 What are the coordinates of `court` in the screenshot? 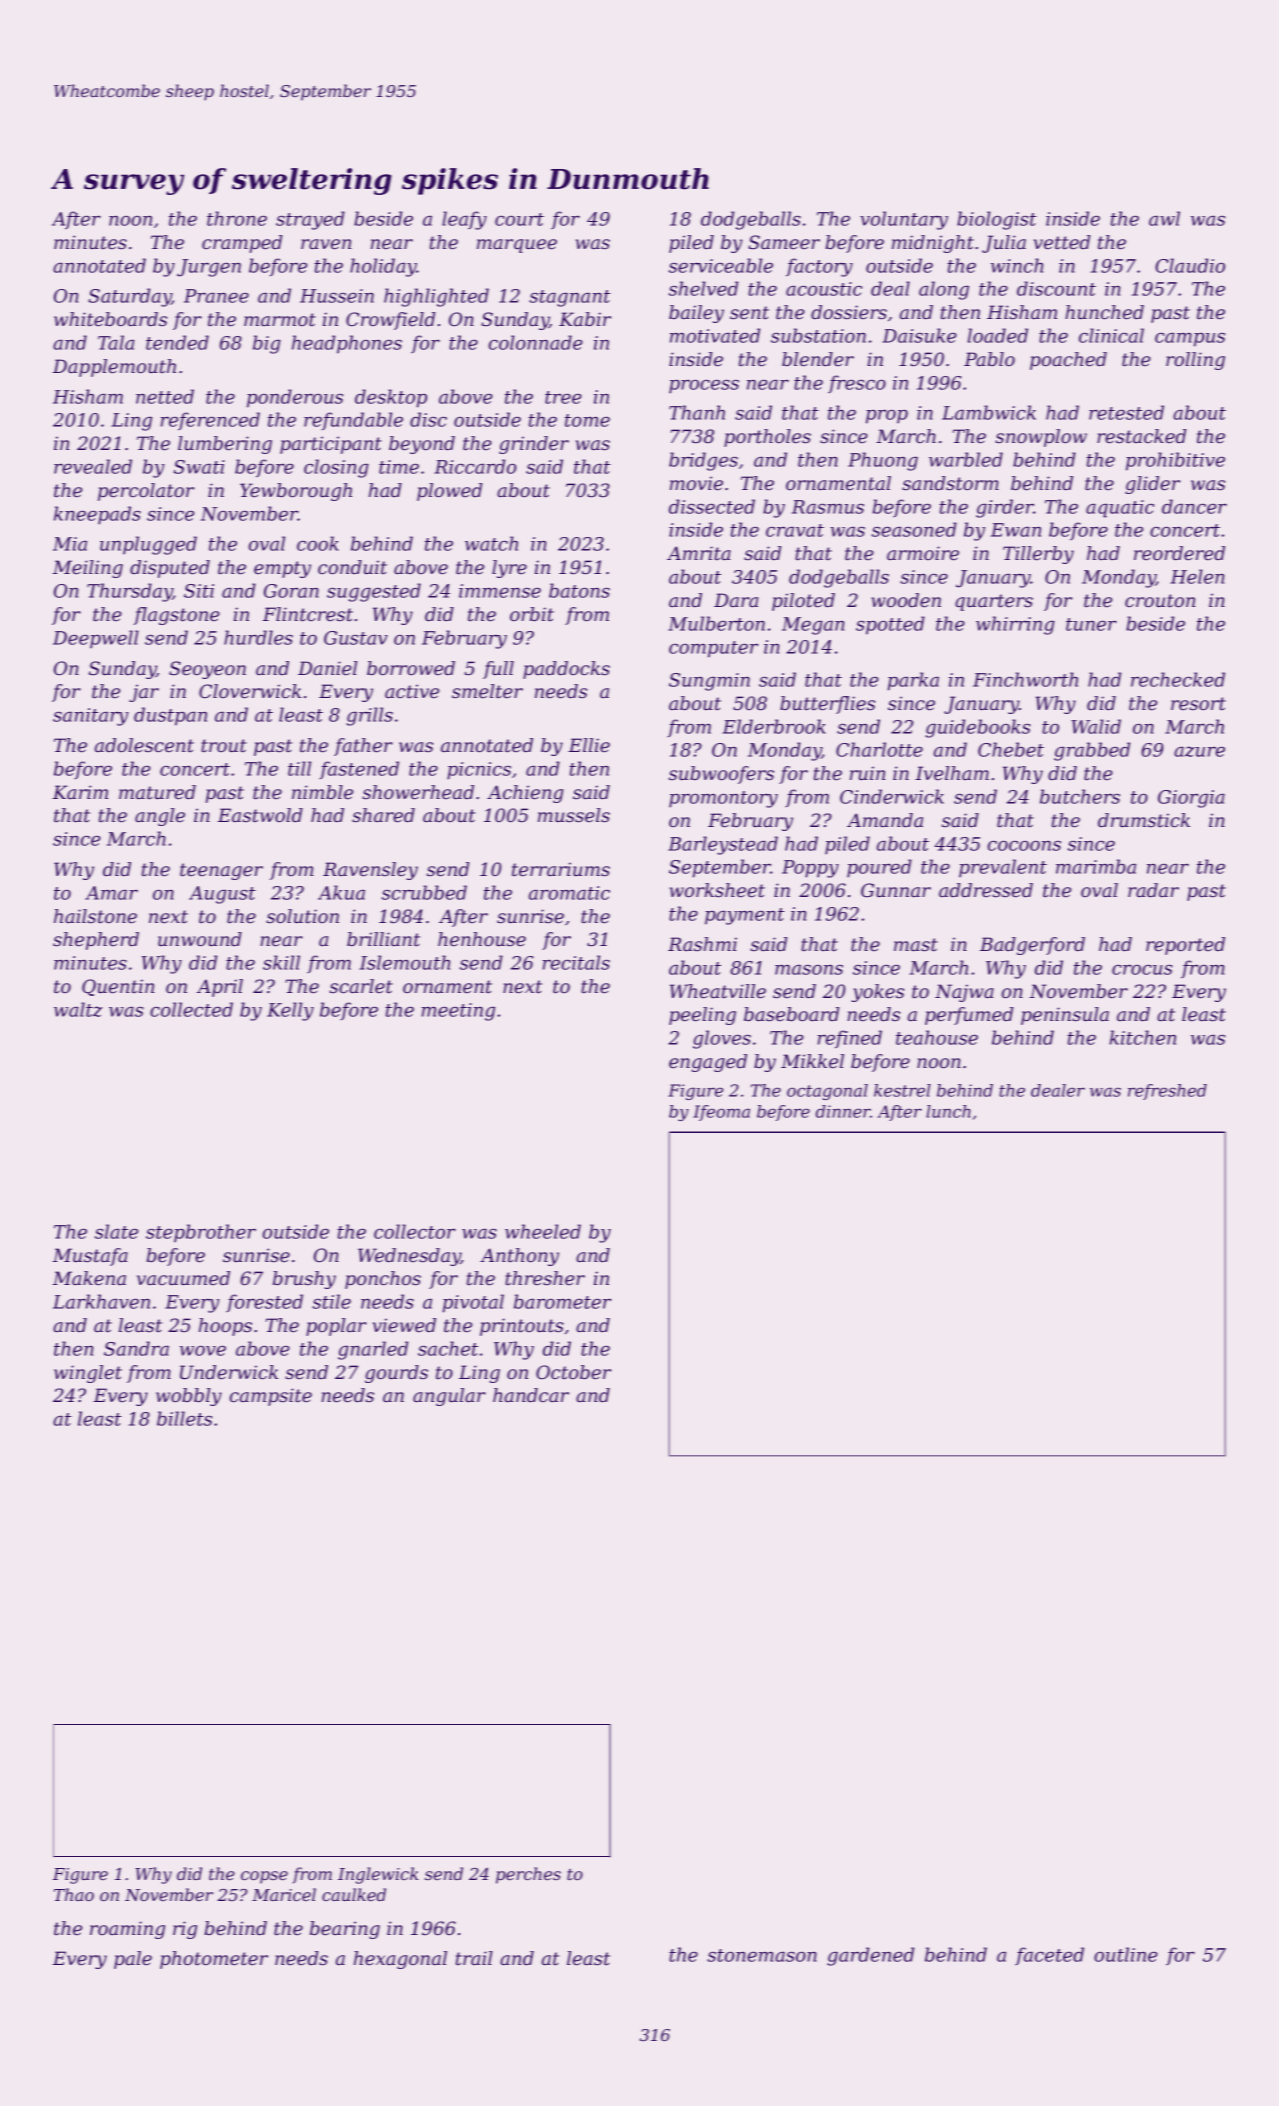 It's located at (519, 219).
